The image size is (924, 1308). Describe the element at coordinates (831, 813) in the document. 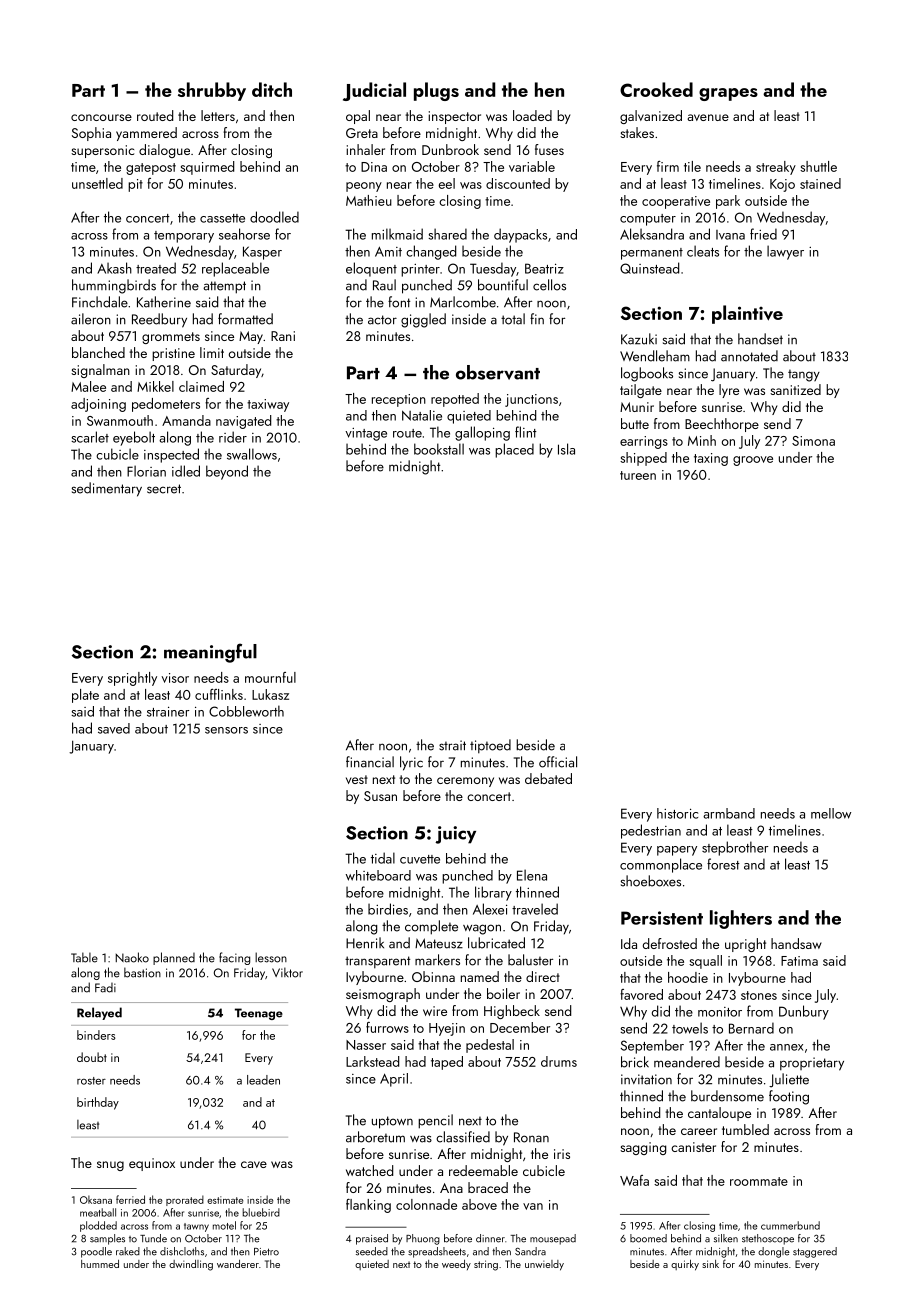

I see `mellow` at that location.
